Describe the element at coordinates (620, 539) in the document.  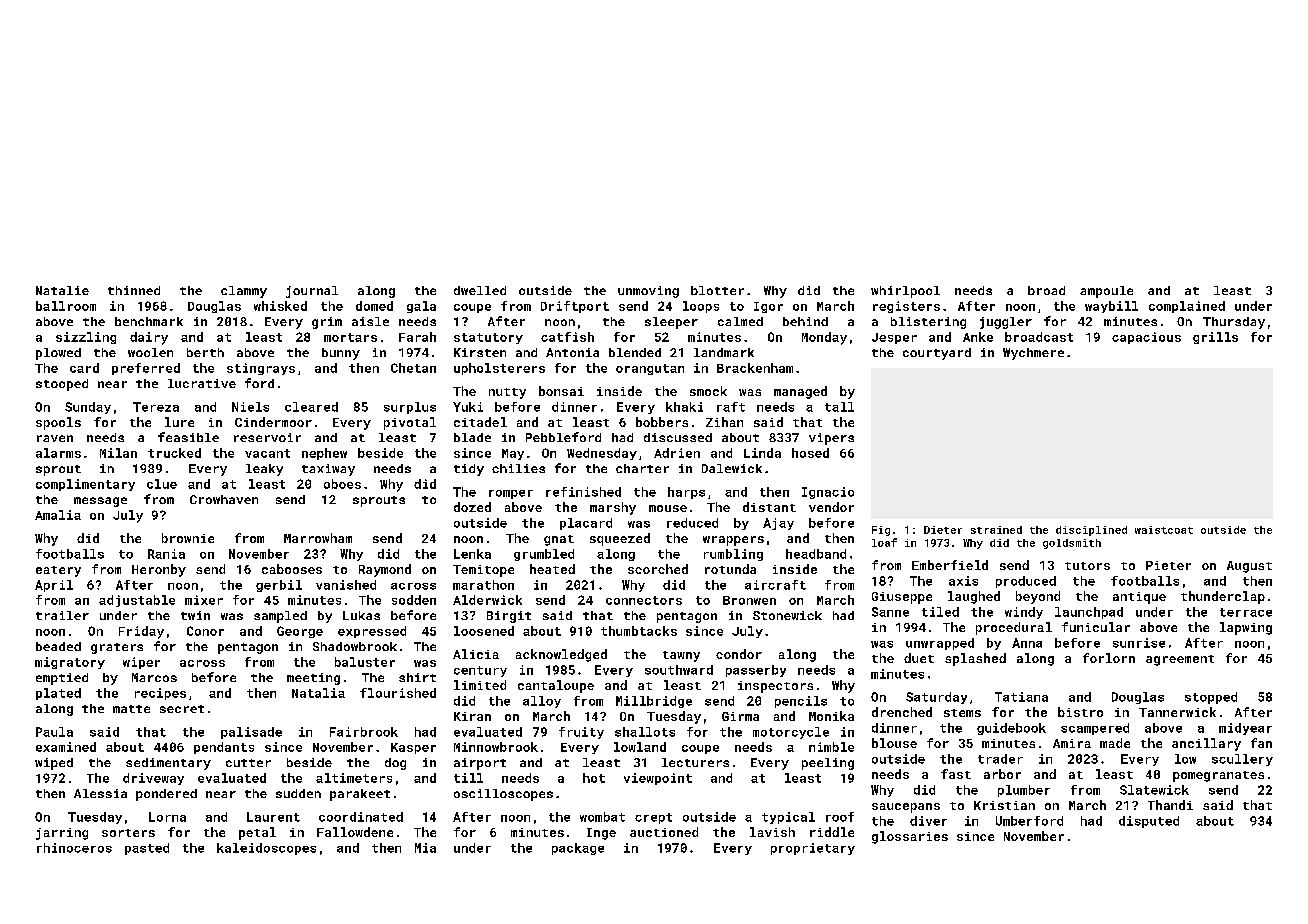
I see `squeezed` at that location.
